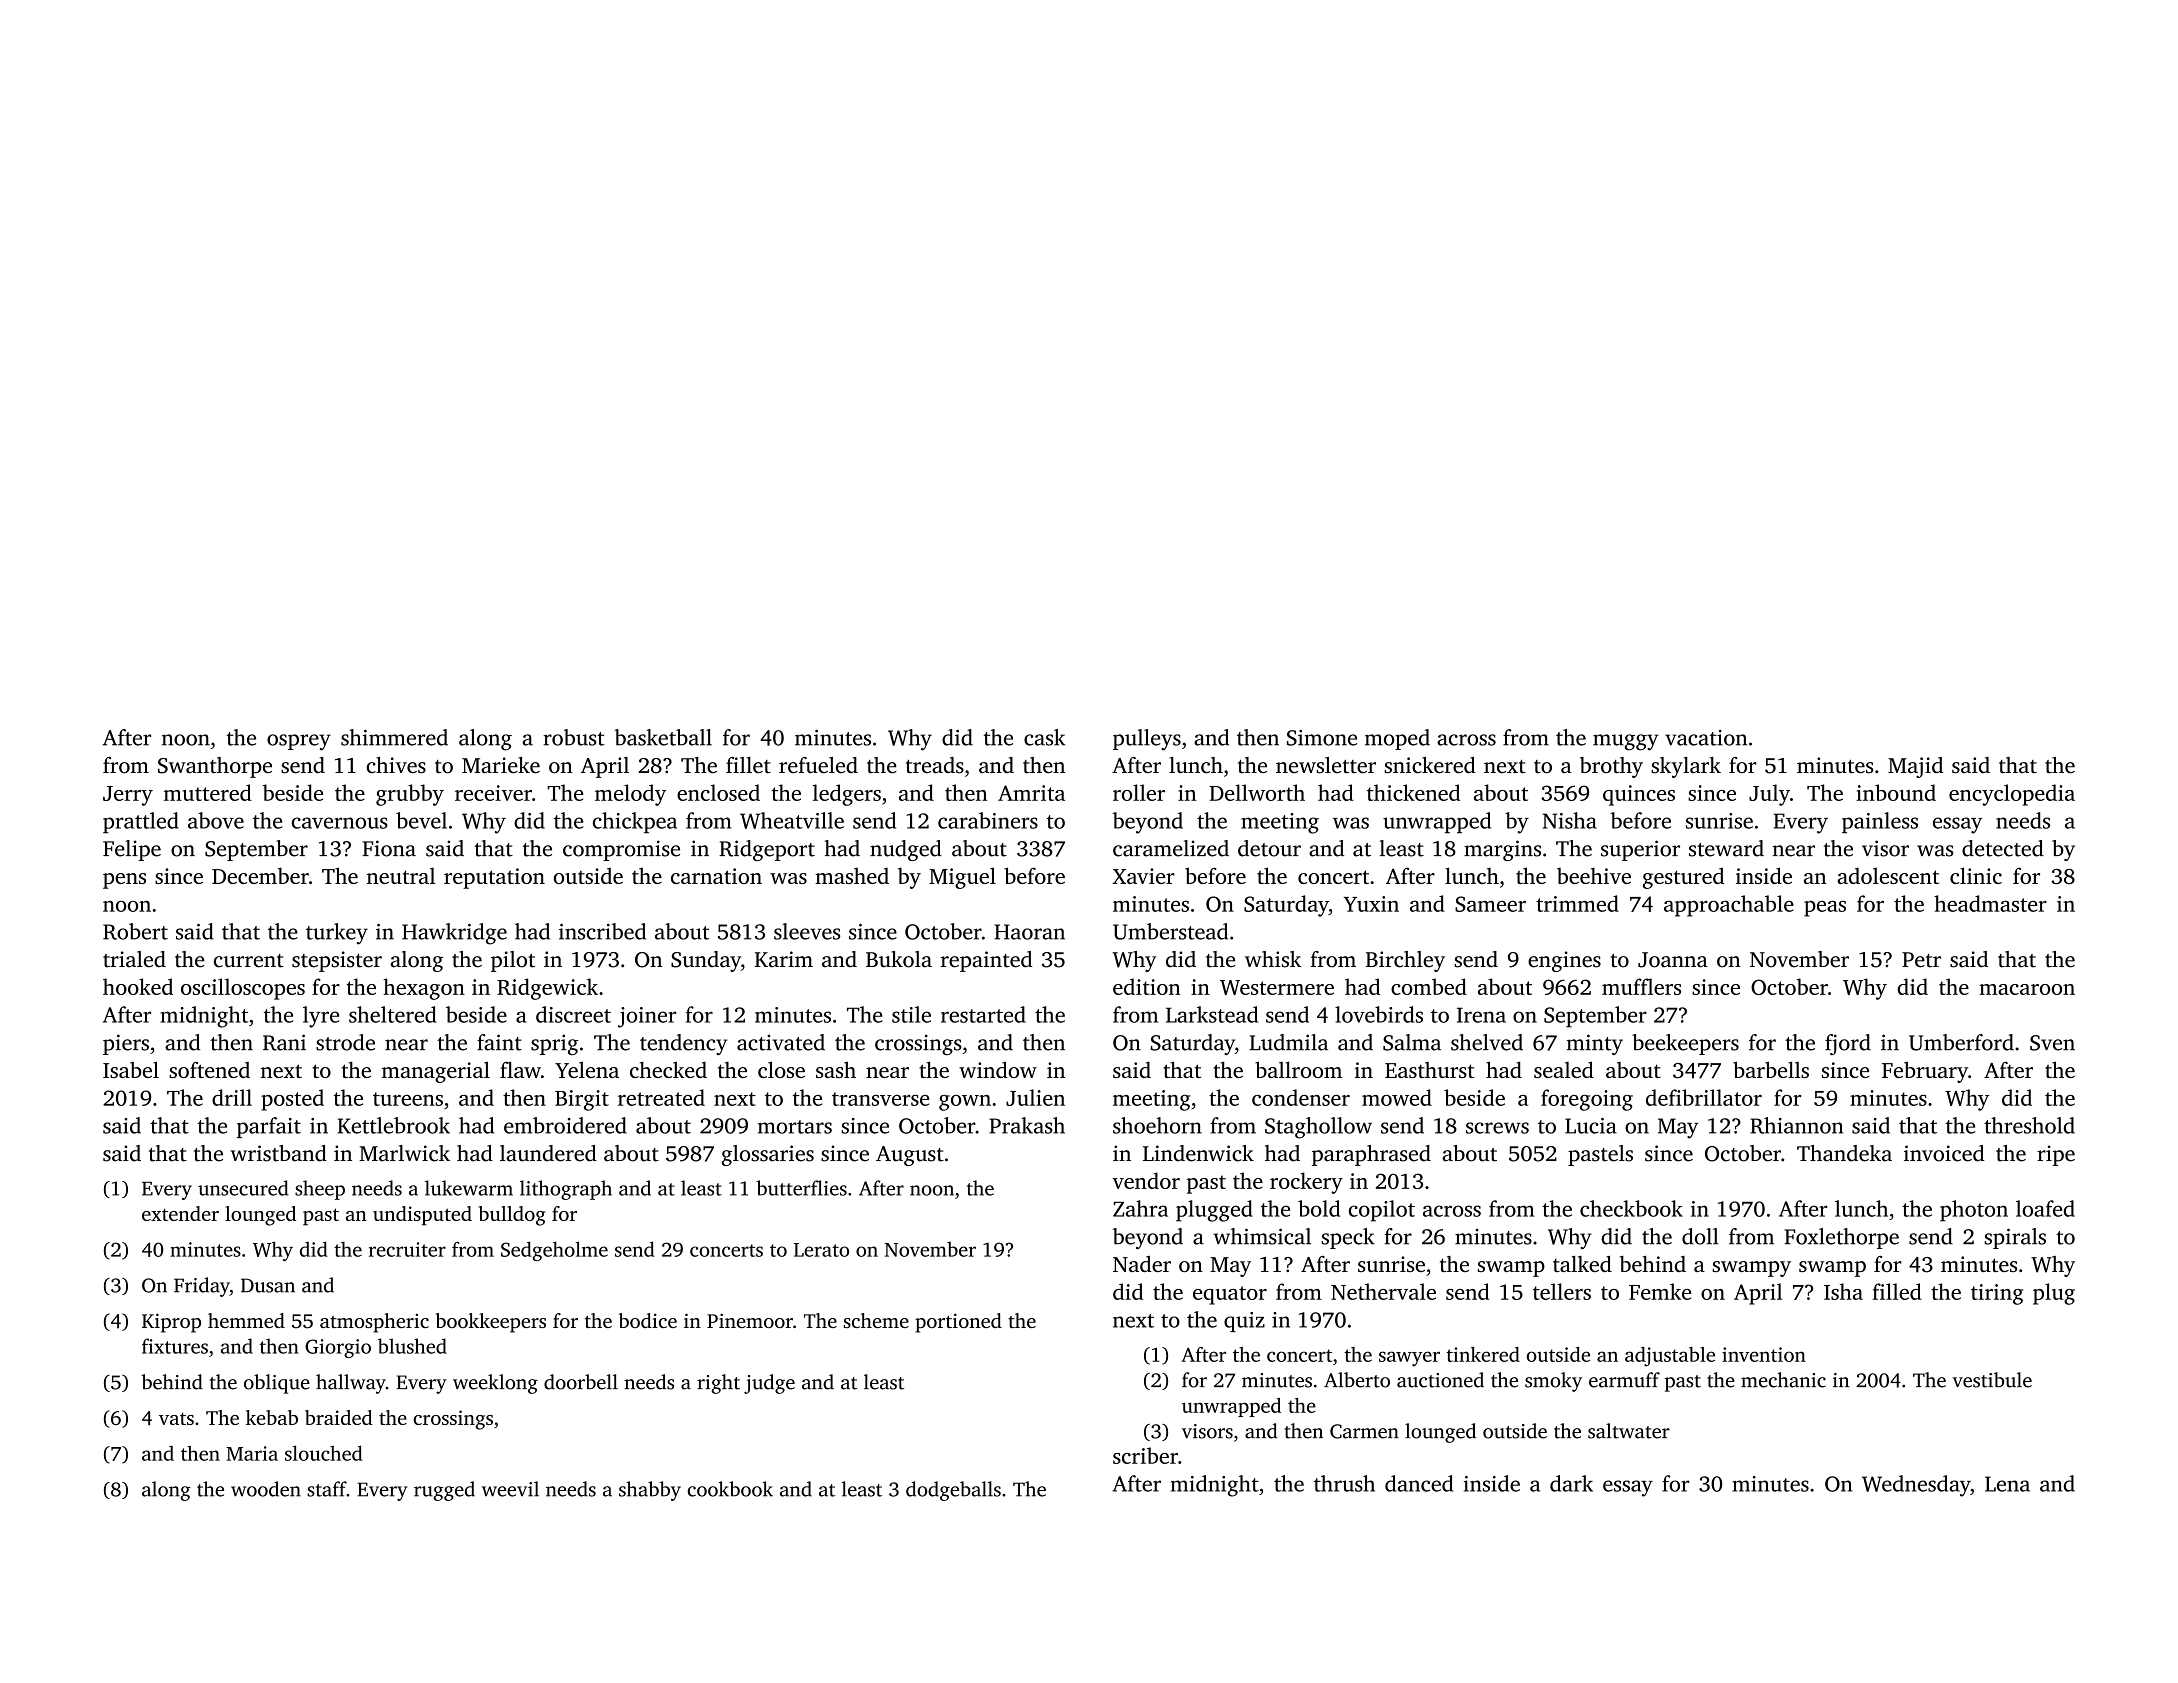  Describe the element at coordinates (1364, 1431) in the page. I see `Carmen` at that location.
